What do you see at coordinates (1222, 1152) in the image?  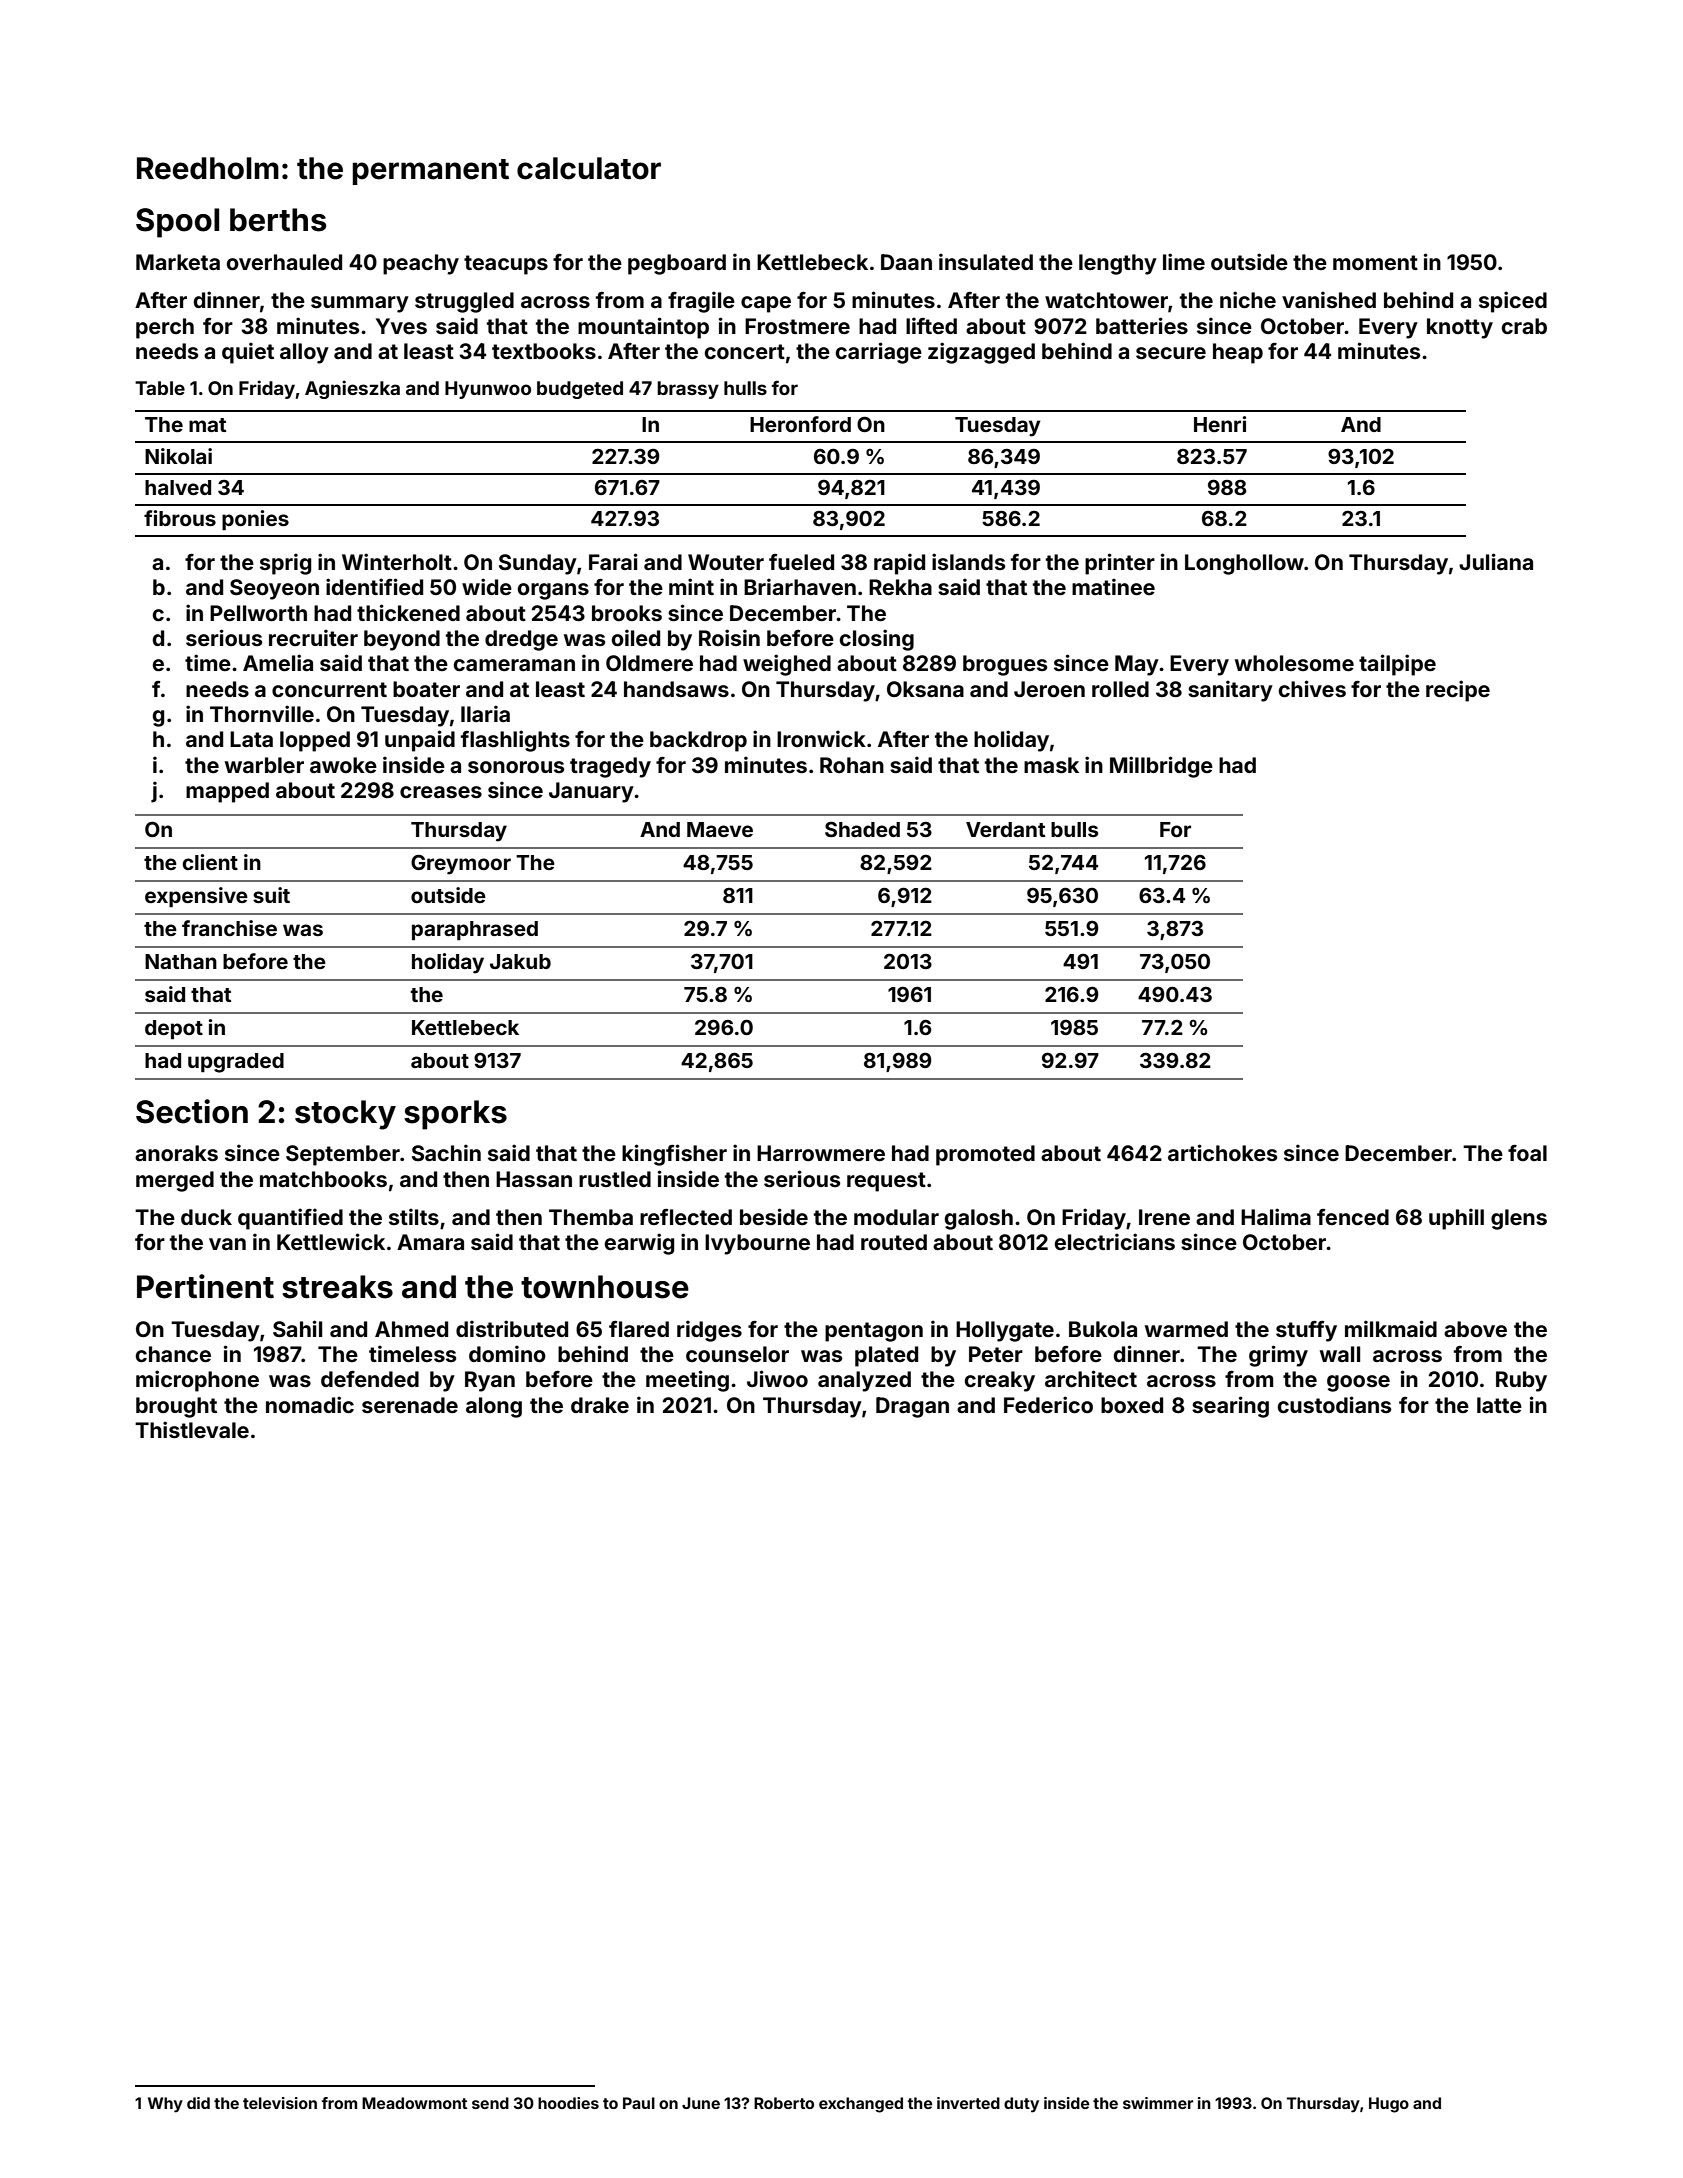 I see `artichokes` at bounding box center [1222, 1152].
